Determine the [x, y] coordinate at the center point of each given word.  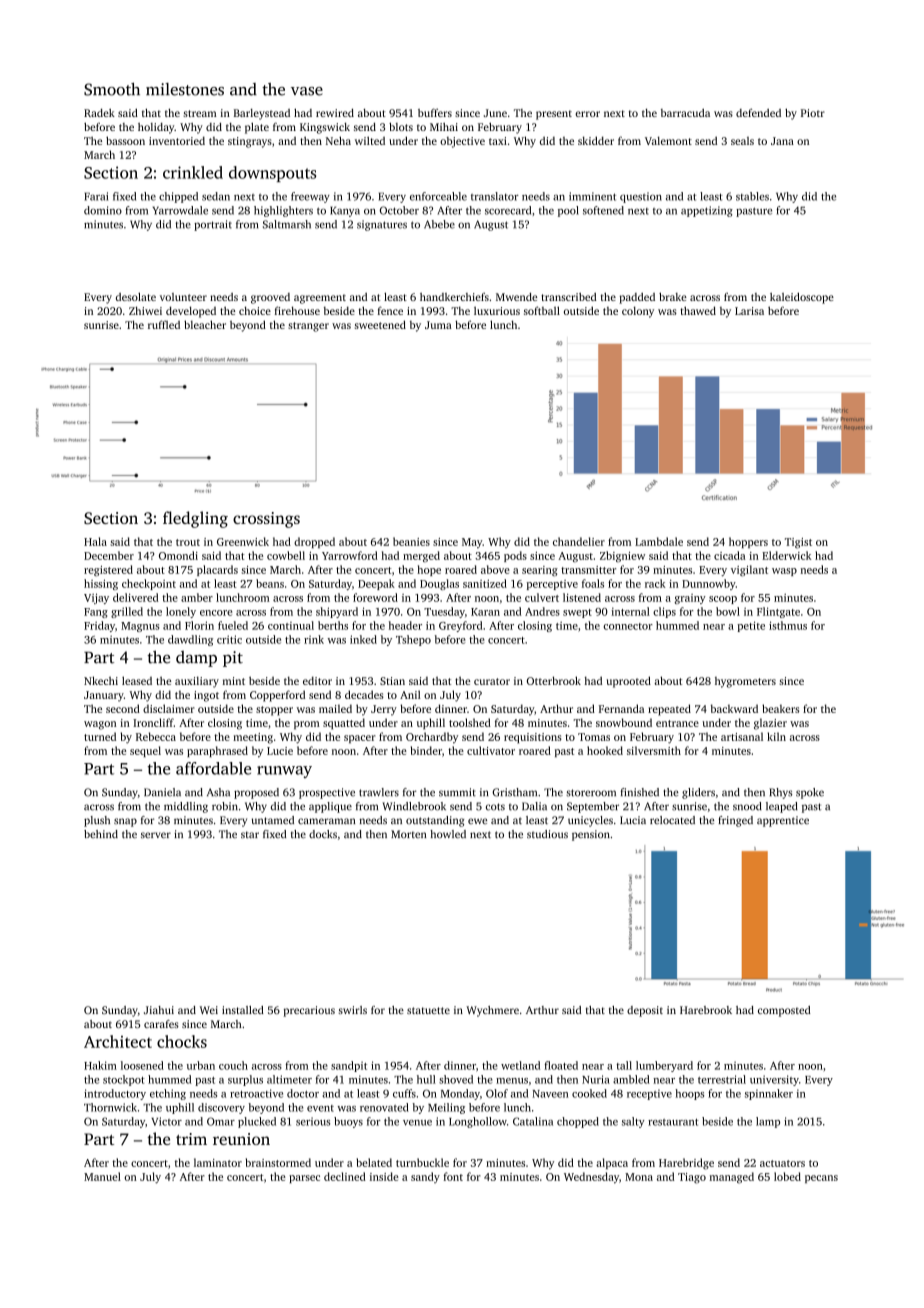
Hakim [100, 1065]
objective [462, 142]
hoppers [748, 542]
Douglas [439, 584]
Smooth [112, 89]
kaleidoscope [802, 298]
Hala [95, 541]
